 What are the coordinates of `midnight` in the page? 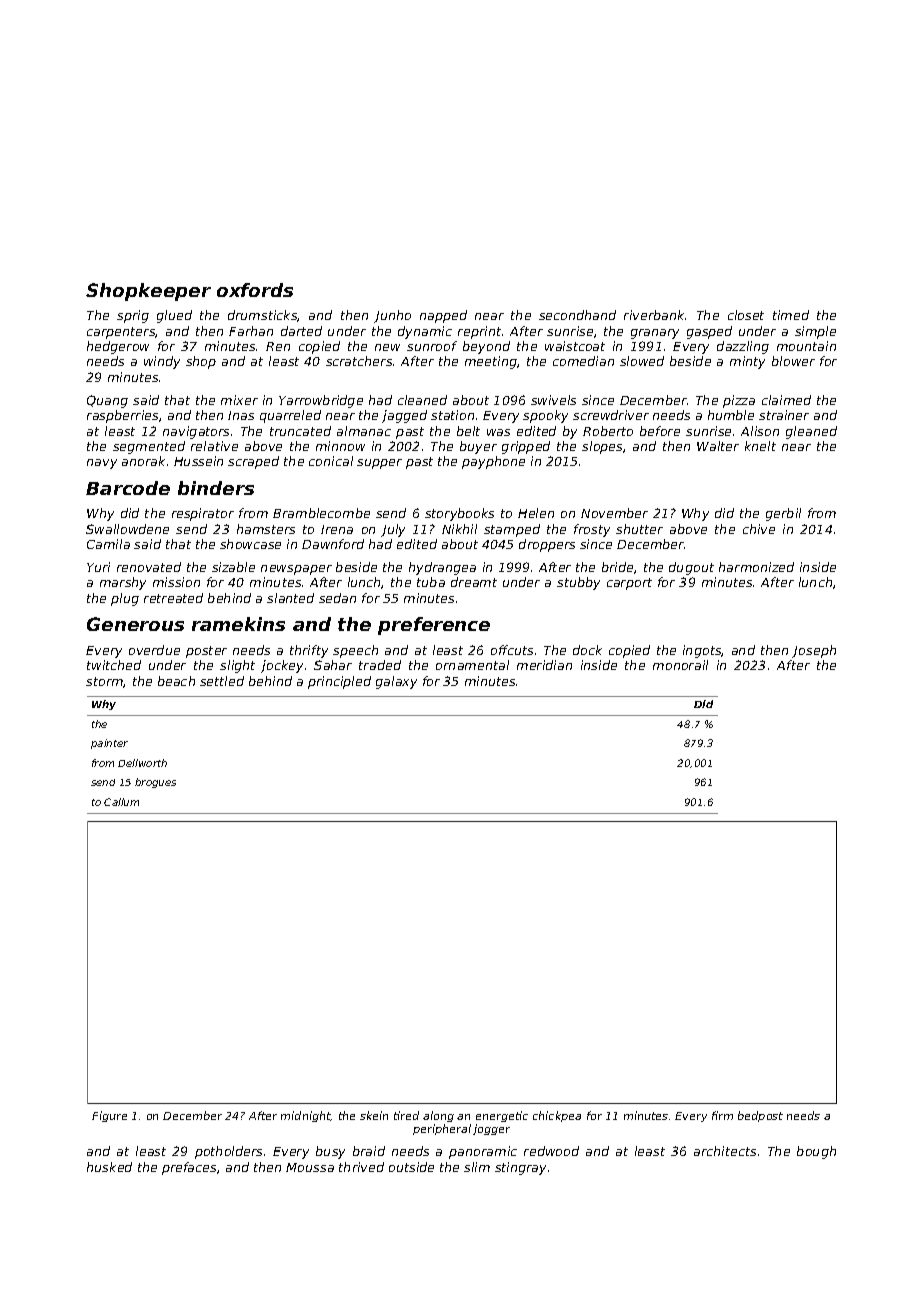 It's located at (306, 1116).
